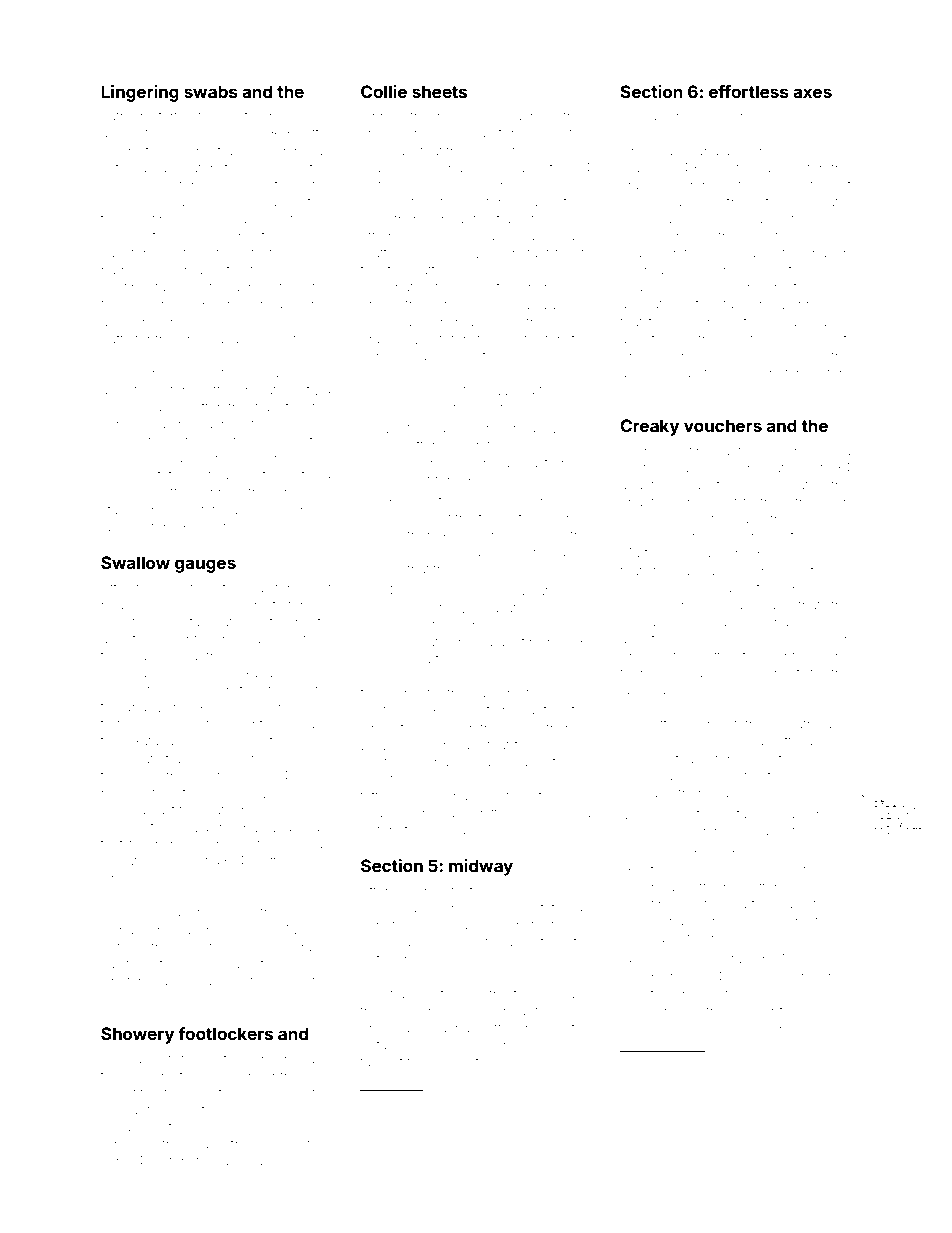 The height and width of the screenshot is (1233, 952). What do you see at coordinates (391, 959) in the screenshot?
I see `outboards` at bounding box center [391, 959].
